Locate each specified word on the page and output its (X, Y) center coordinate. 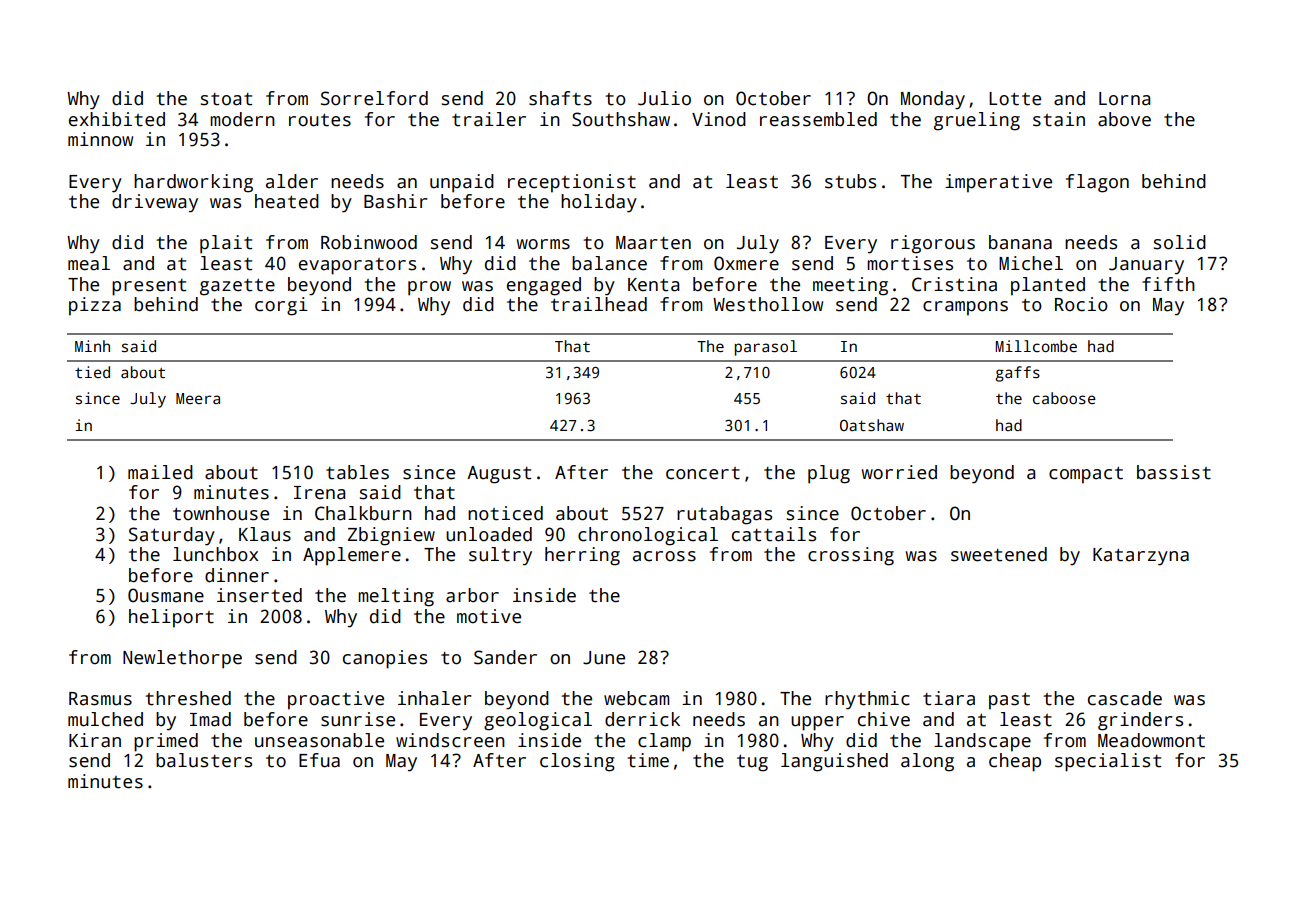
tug (752, 763)
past (1009, 701)
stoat (226, 99)
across (664, 556)
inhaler (435, 698)
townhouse (221, 513)
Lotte (1015, 99)
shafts (560, 98)
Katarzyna (1141, 557)
